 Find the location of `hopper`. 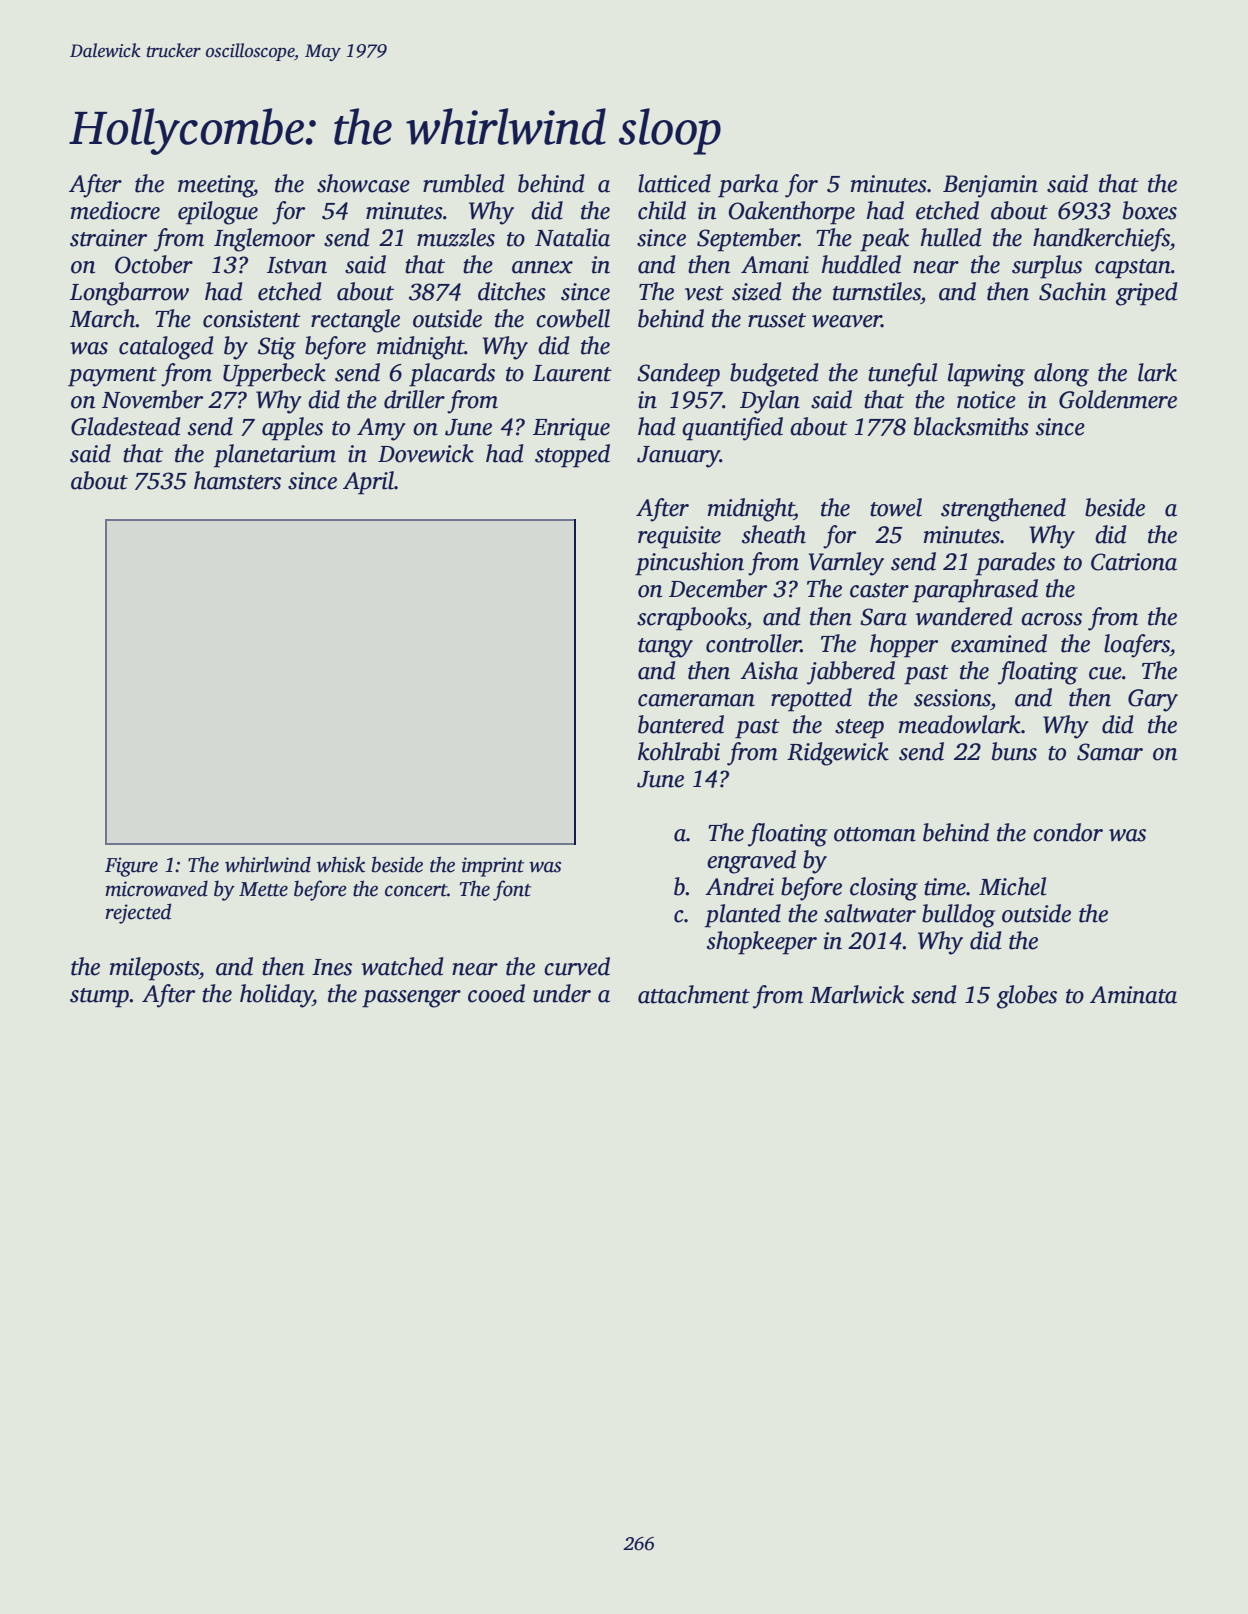

hopper is located at coordinates (904, 646).
